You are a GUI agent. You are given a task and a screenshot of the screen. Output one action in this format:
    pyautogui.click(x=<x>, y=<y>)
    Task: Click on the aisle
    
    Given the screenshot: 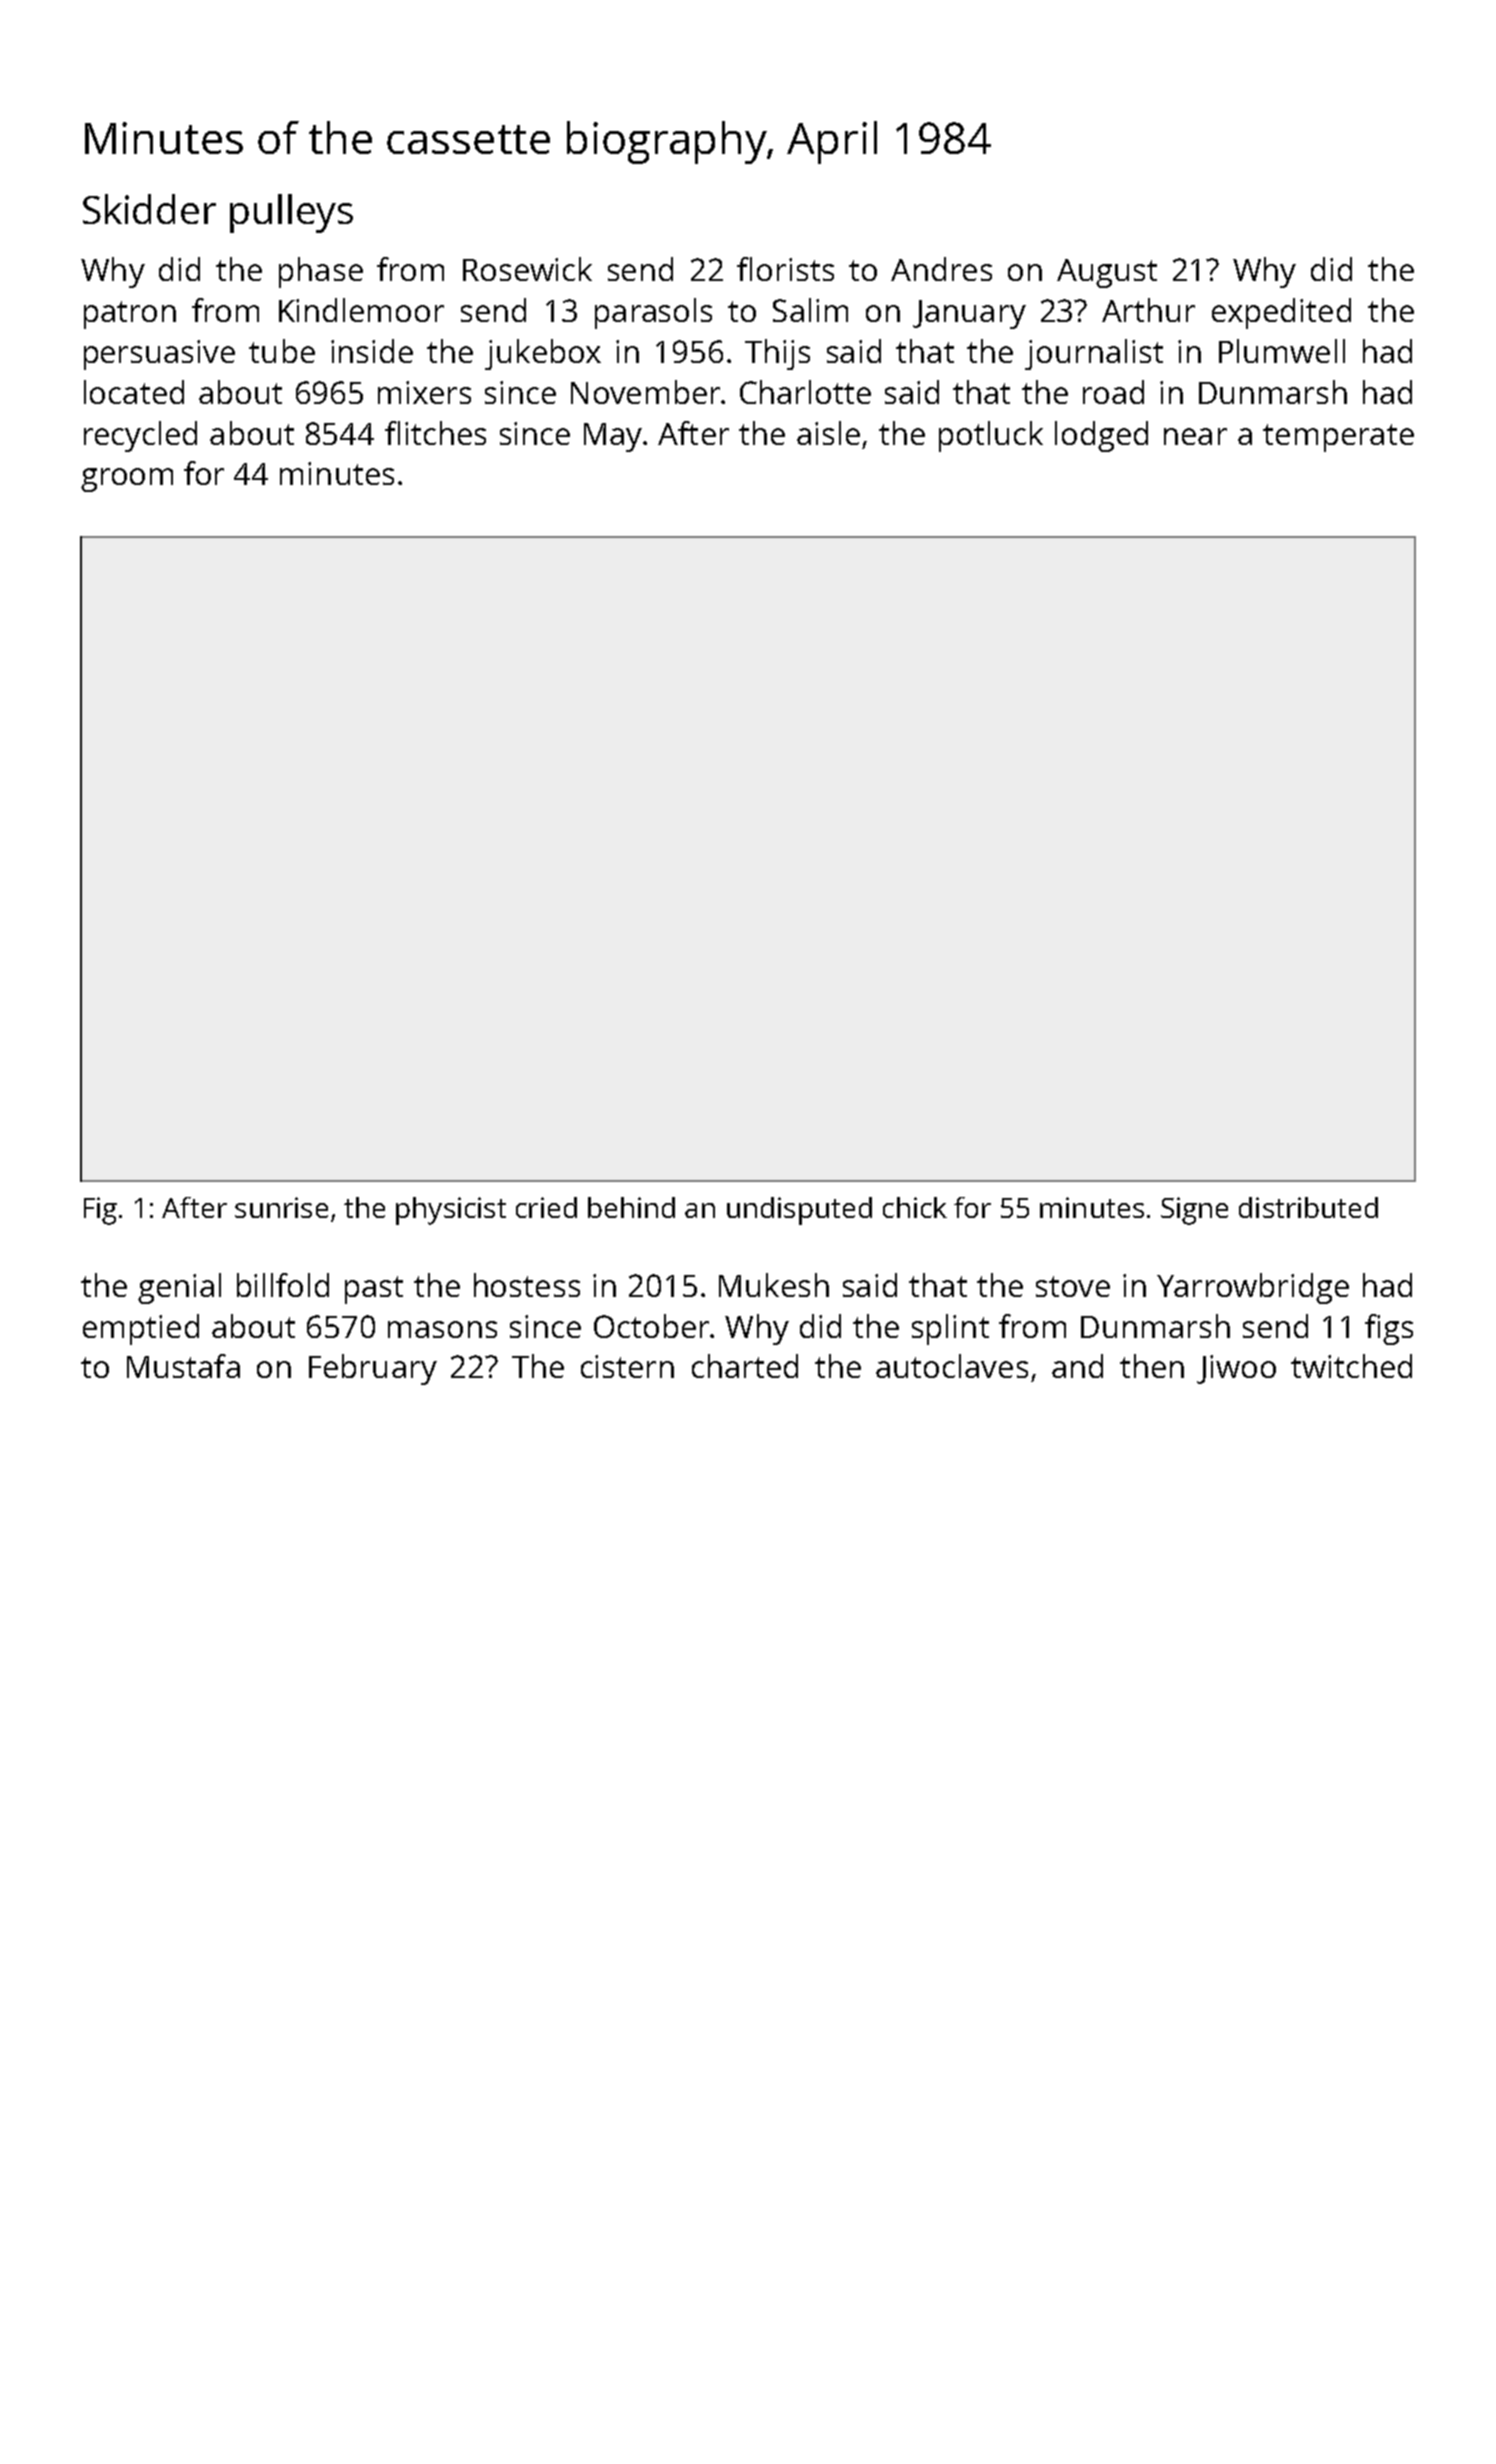 What is the action you would take?
    pyautogui.click(x=828, y=433)
